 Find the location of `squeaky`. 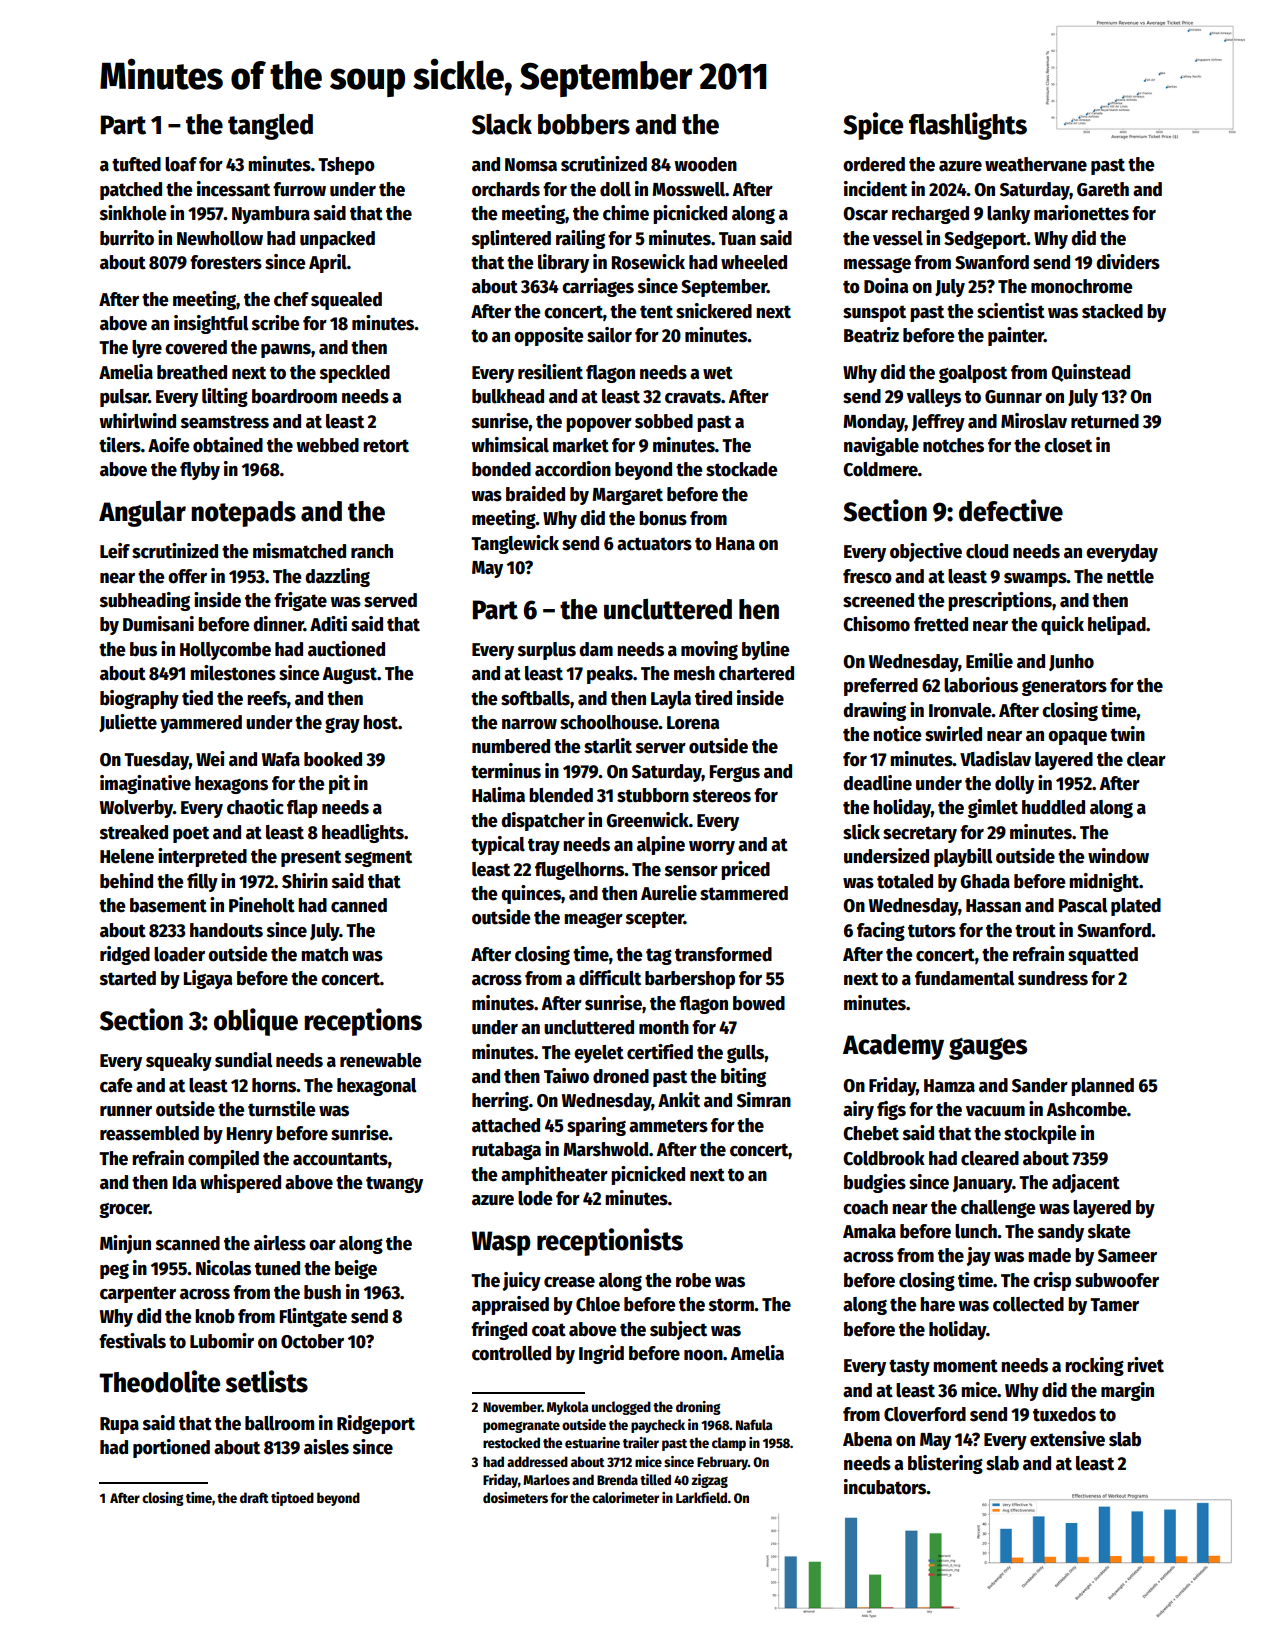

squeaky is located at coordinates (179, 1062).
